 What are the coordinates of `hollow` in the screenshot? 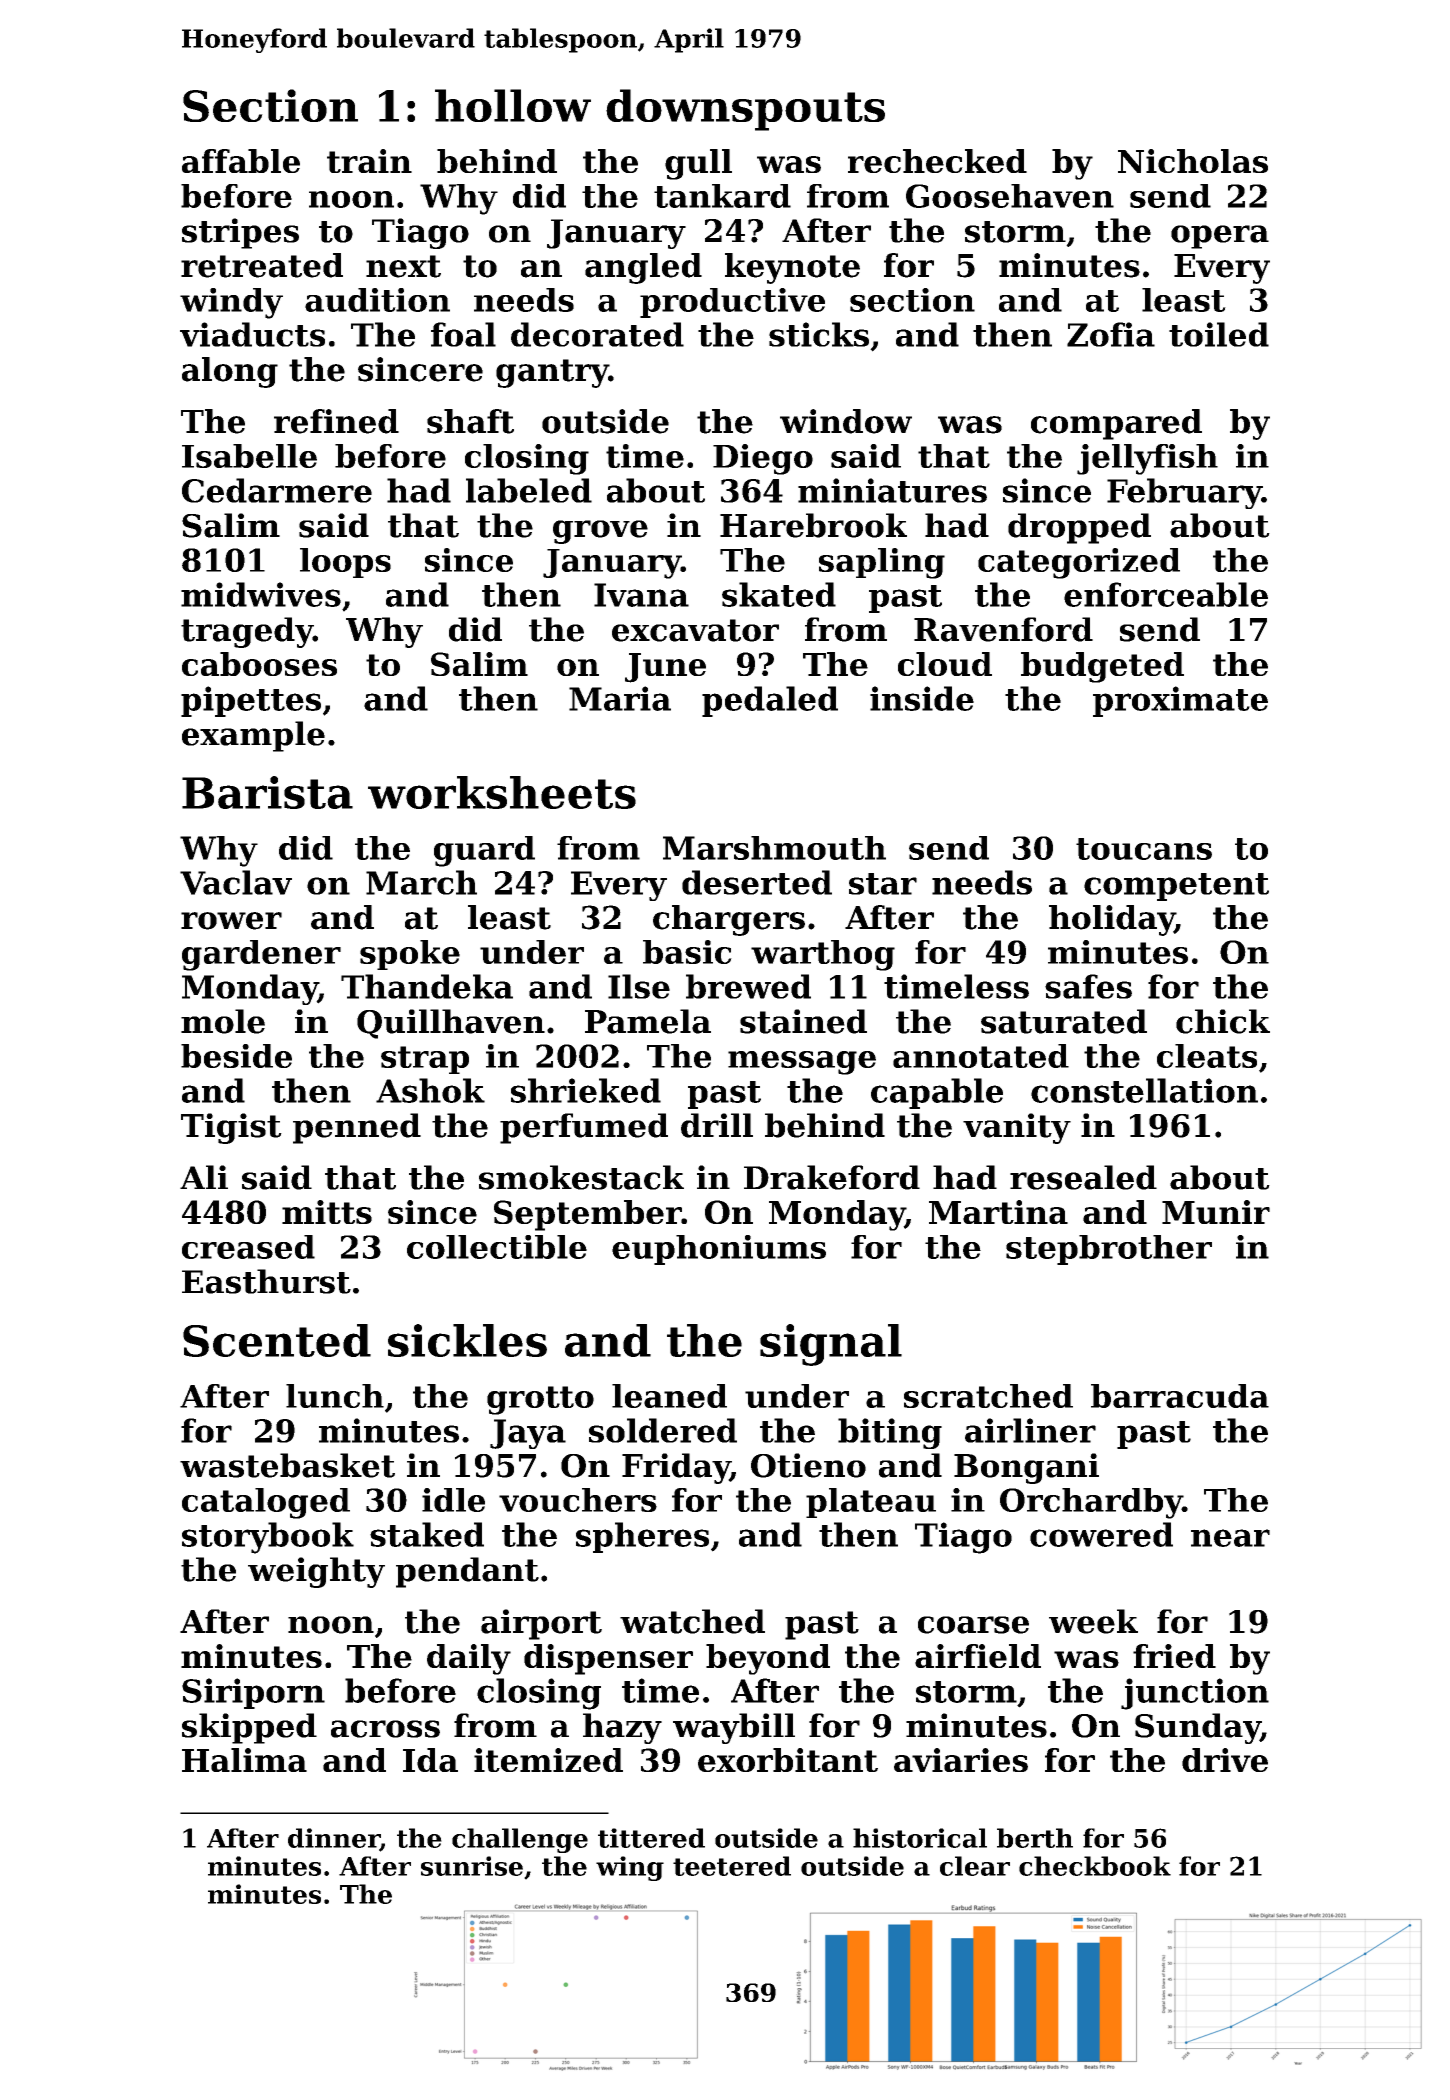 It's located at (513, 105).
